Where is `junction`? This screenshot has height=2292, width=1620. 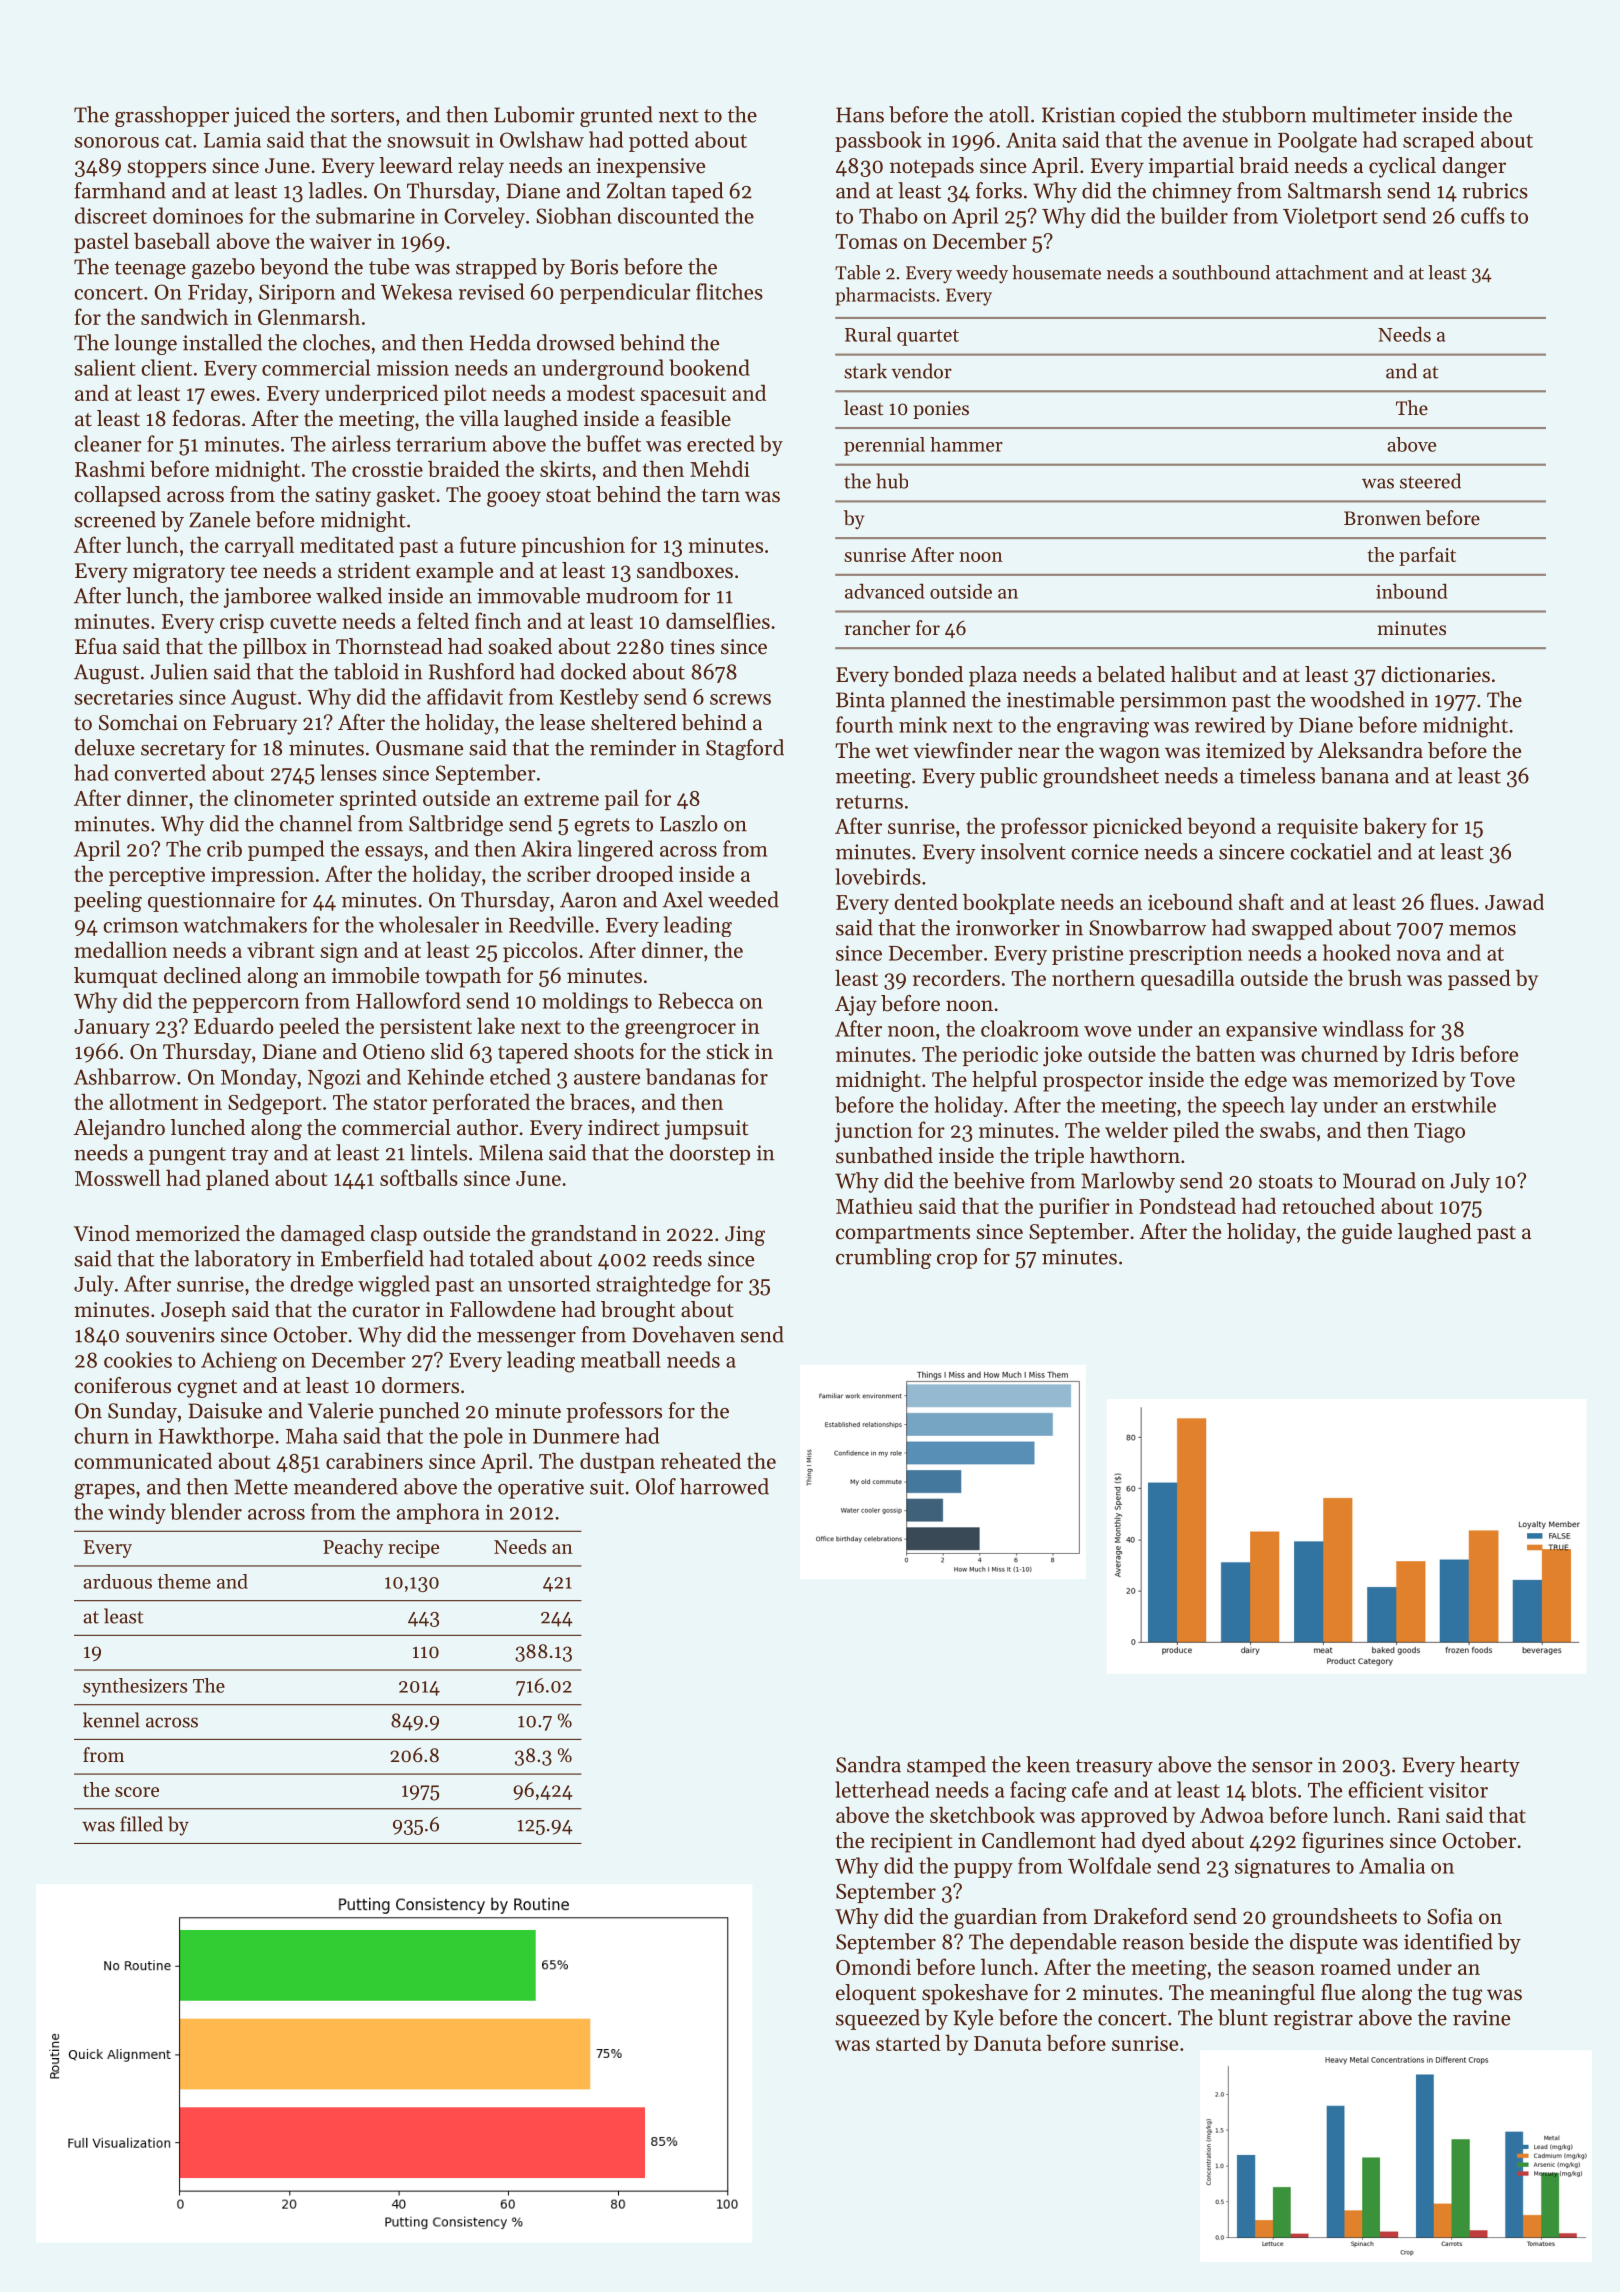 junction is located at coordinates (874, 1133).
